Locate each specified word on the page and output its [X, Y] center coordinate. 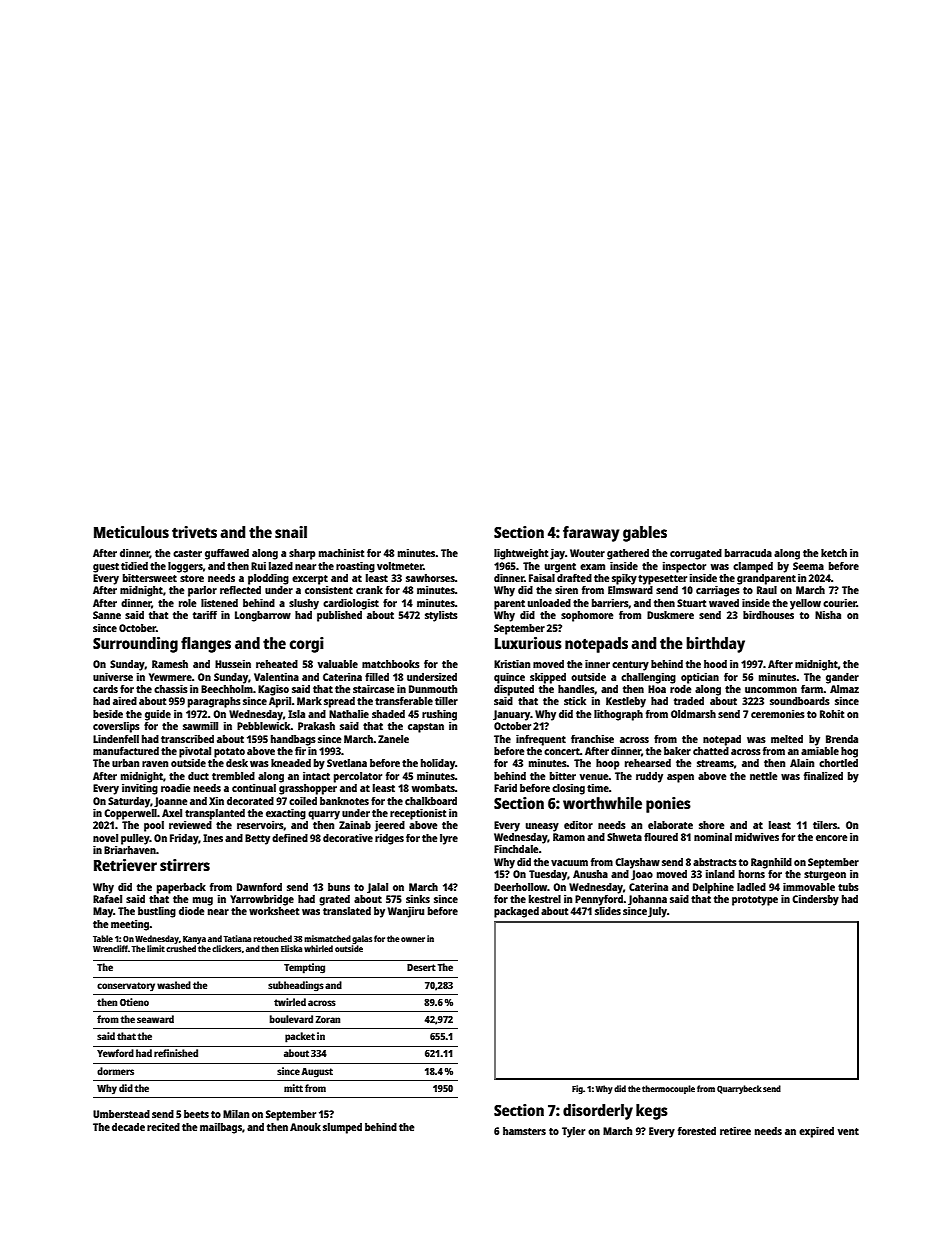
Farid [505, 788]
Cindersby [815, 900]
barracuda [748, 553]
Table [103, 938]
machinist [341, 553]
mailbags [221, 1128]
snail [291, 532]
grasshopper [308, 789]
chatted [711, 751]
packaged [516, 912]
